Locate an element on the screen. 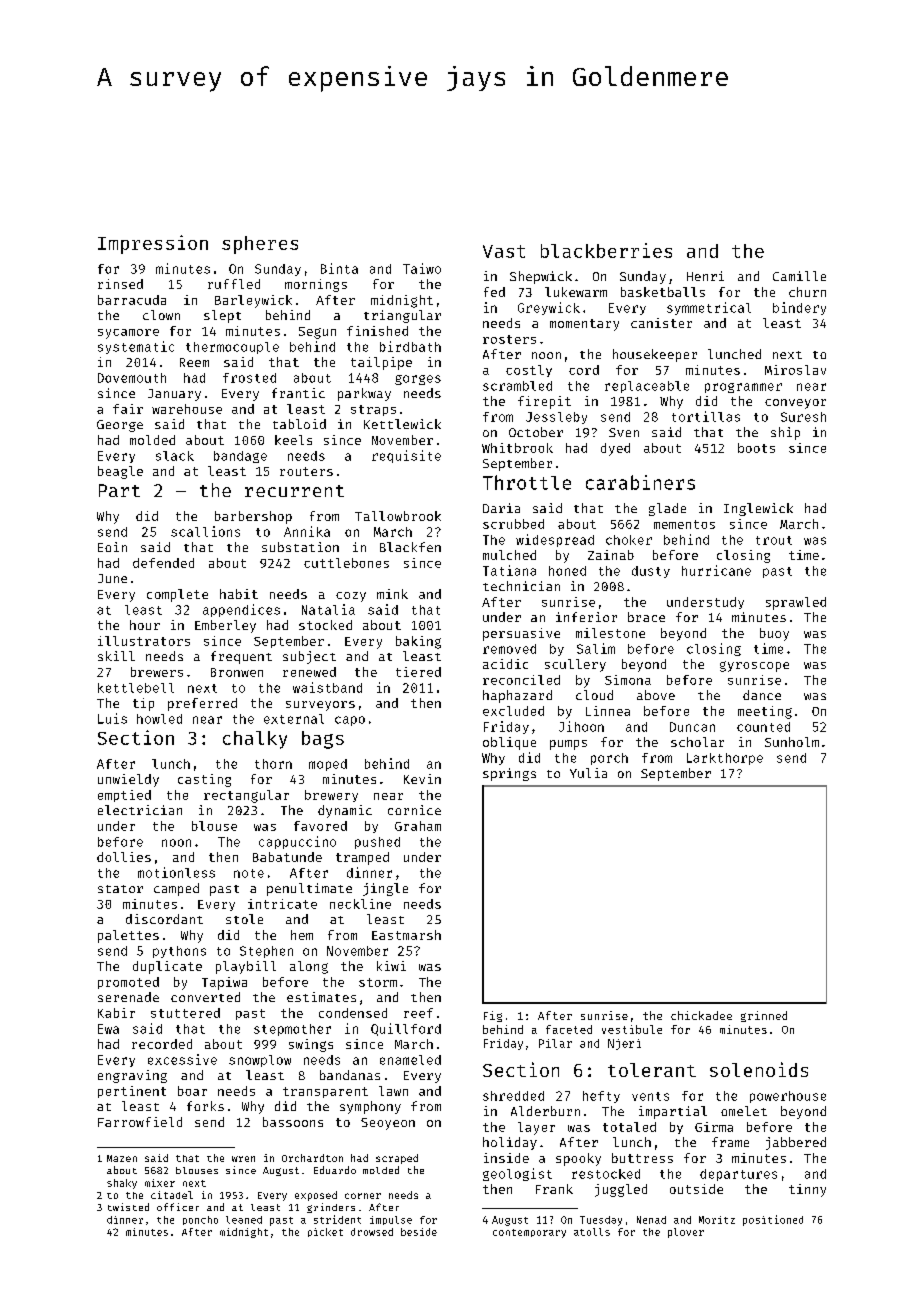 The width and height of the screenshot is (924, 1308). Inglewick is located at coordinates (758, 509).
